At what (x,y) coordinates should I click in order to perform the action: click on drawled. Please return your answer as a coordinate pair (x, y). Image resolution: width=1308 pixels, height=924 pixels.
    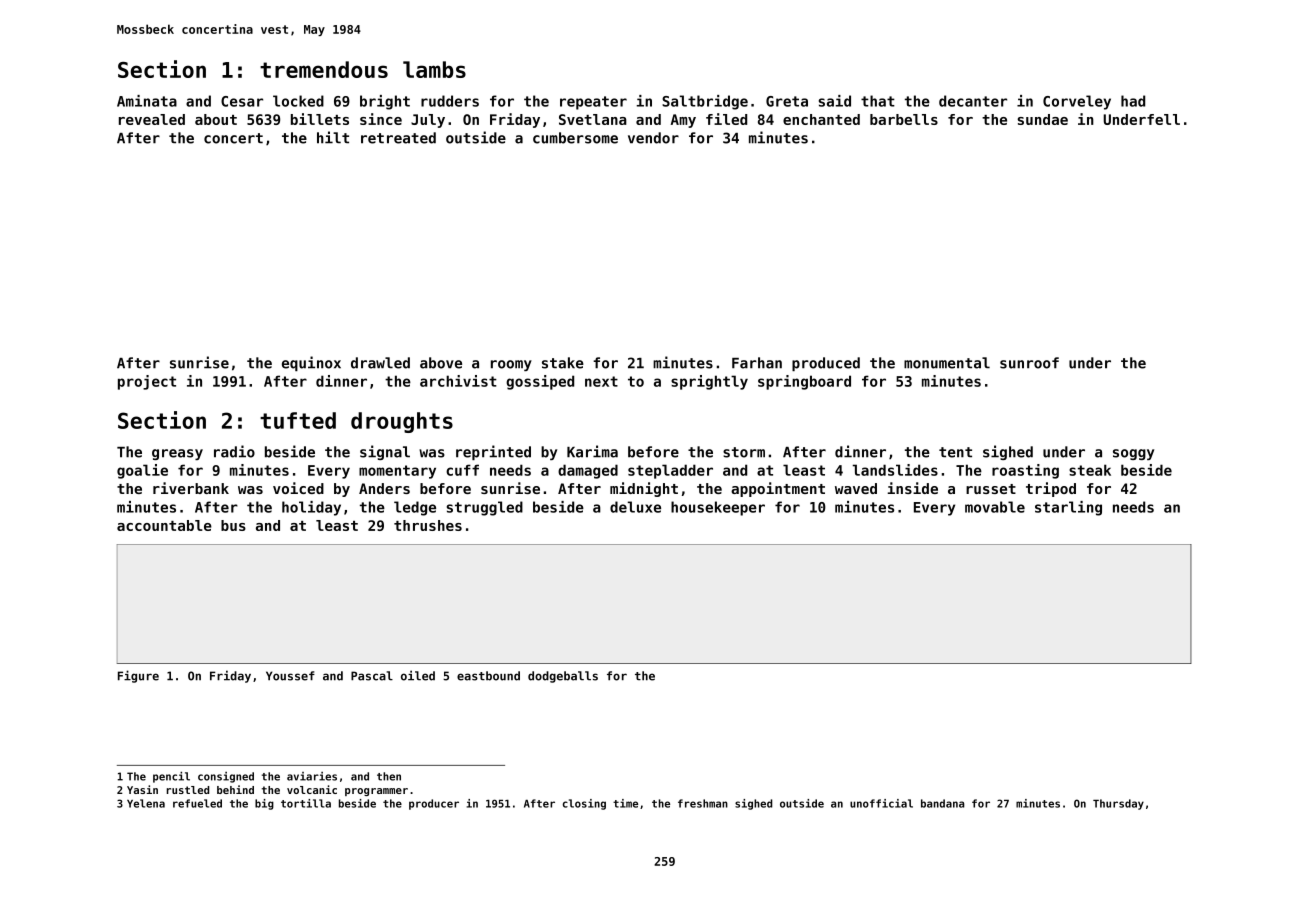
    Looking at the image, I should click on (380, 363).
